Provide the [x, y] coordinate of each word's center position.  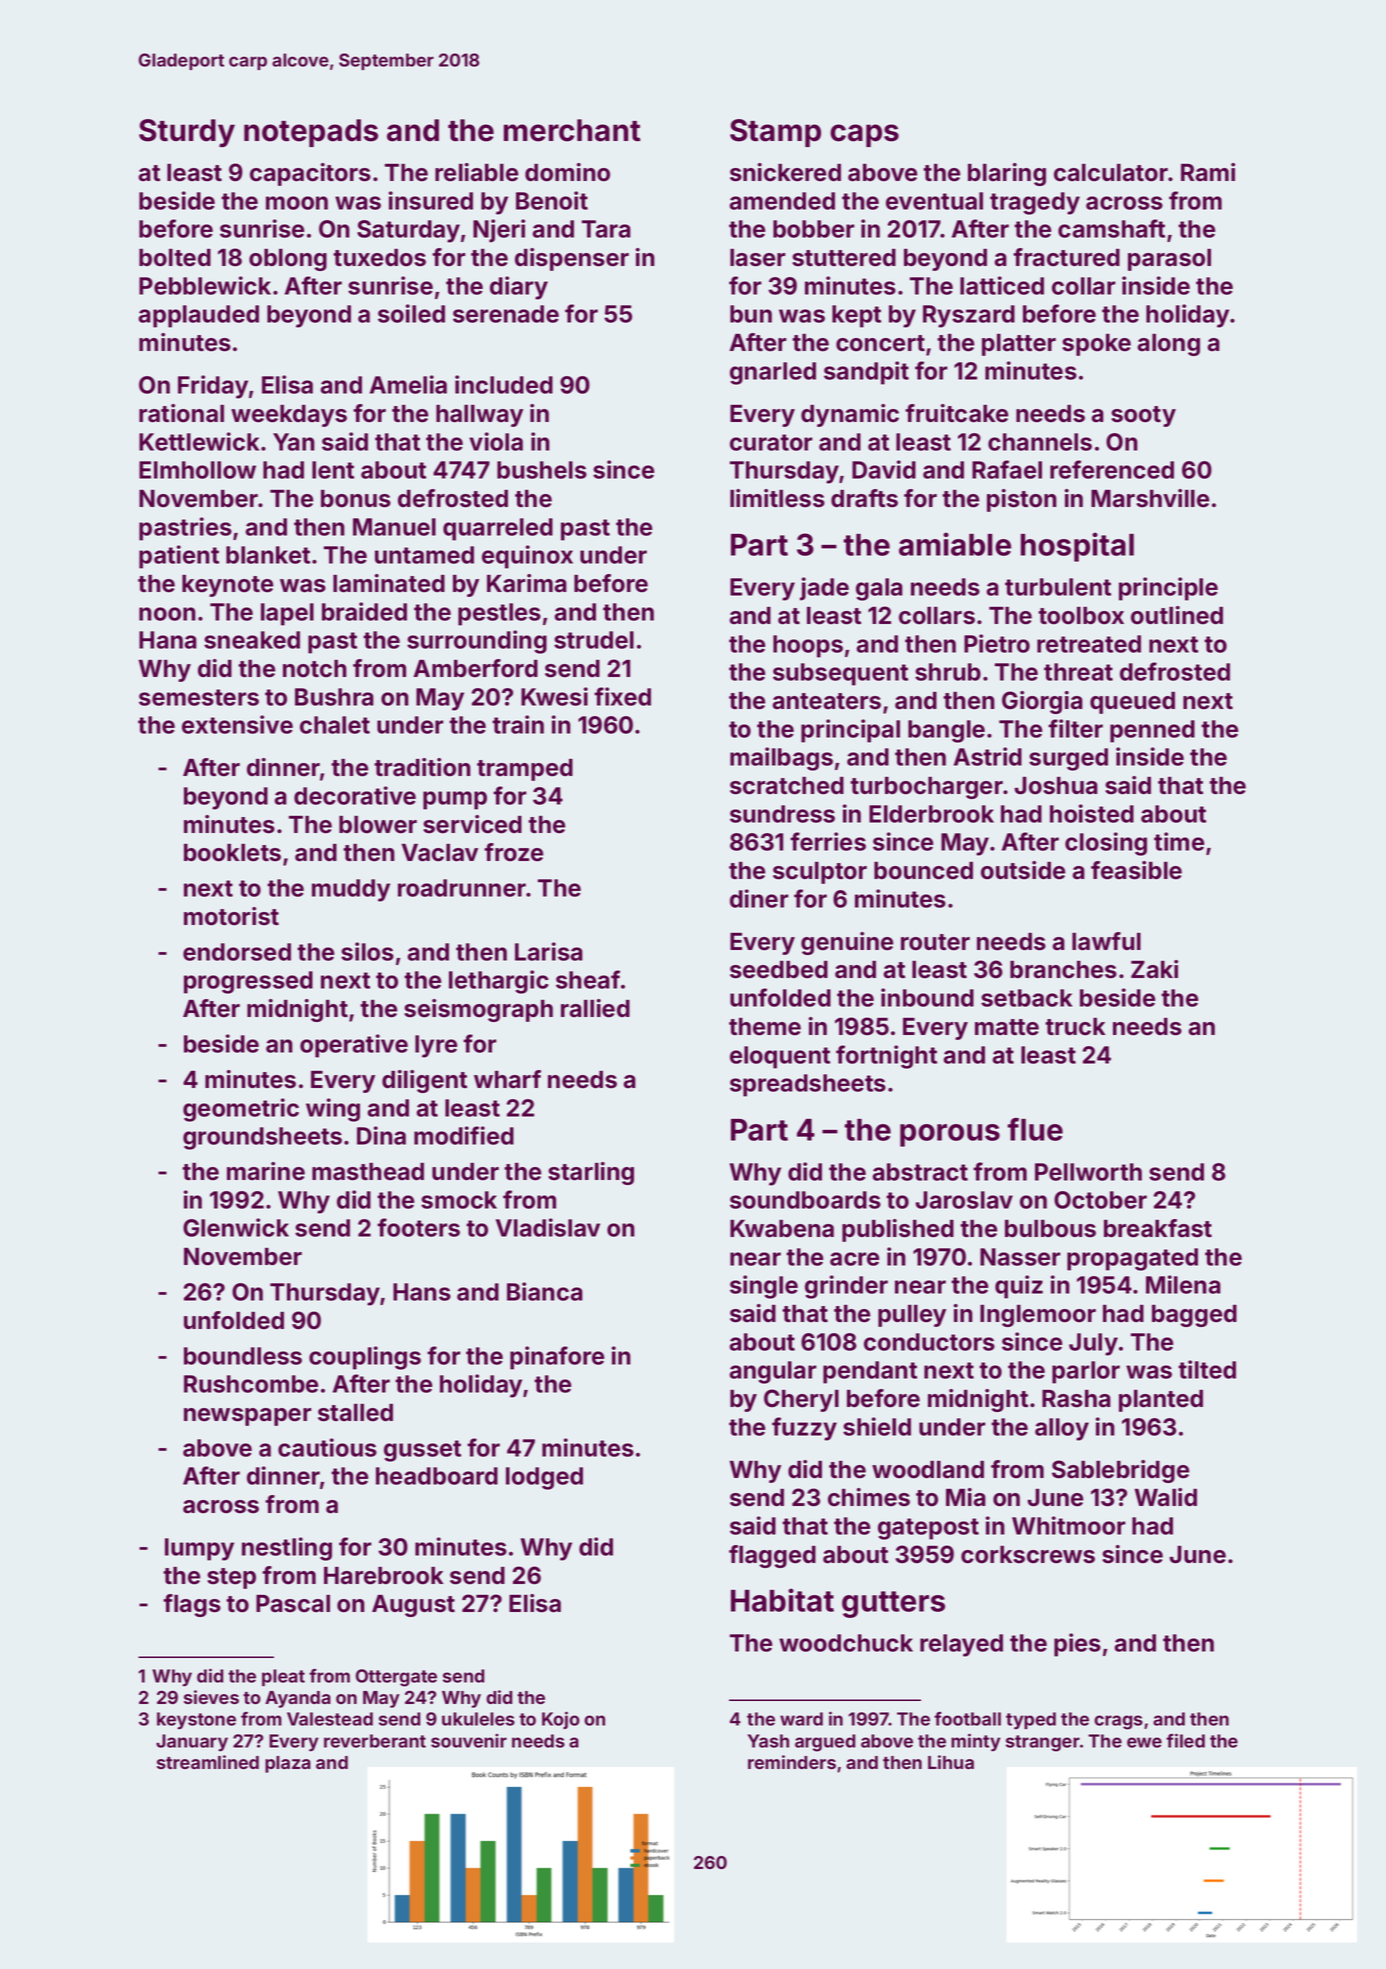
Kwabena [782, 1229]
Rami [1208, 172]
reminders [792, 1762]
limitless [777, 498]
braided [364, 611]
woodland [928, 1470]
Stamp [775, 133]
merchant [572, 130]
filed [1185, 1740]
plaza [288, 1764]
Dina [381, 1135]
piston [1022, 500]
